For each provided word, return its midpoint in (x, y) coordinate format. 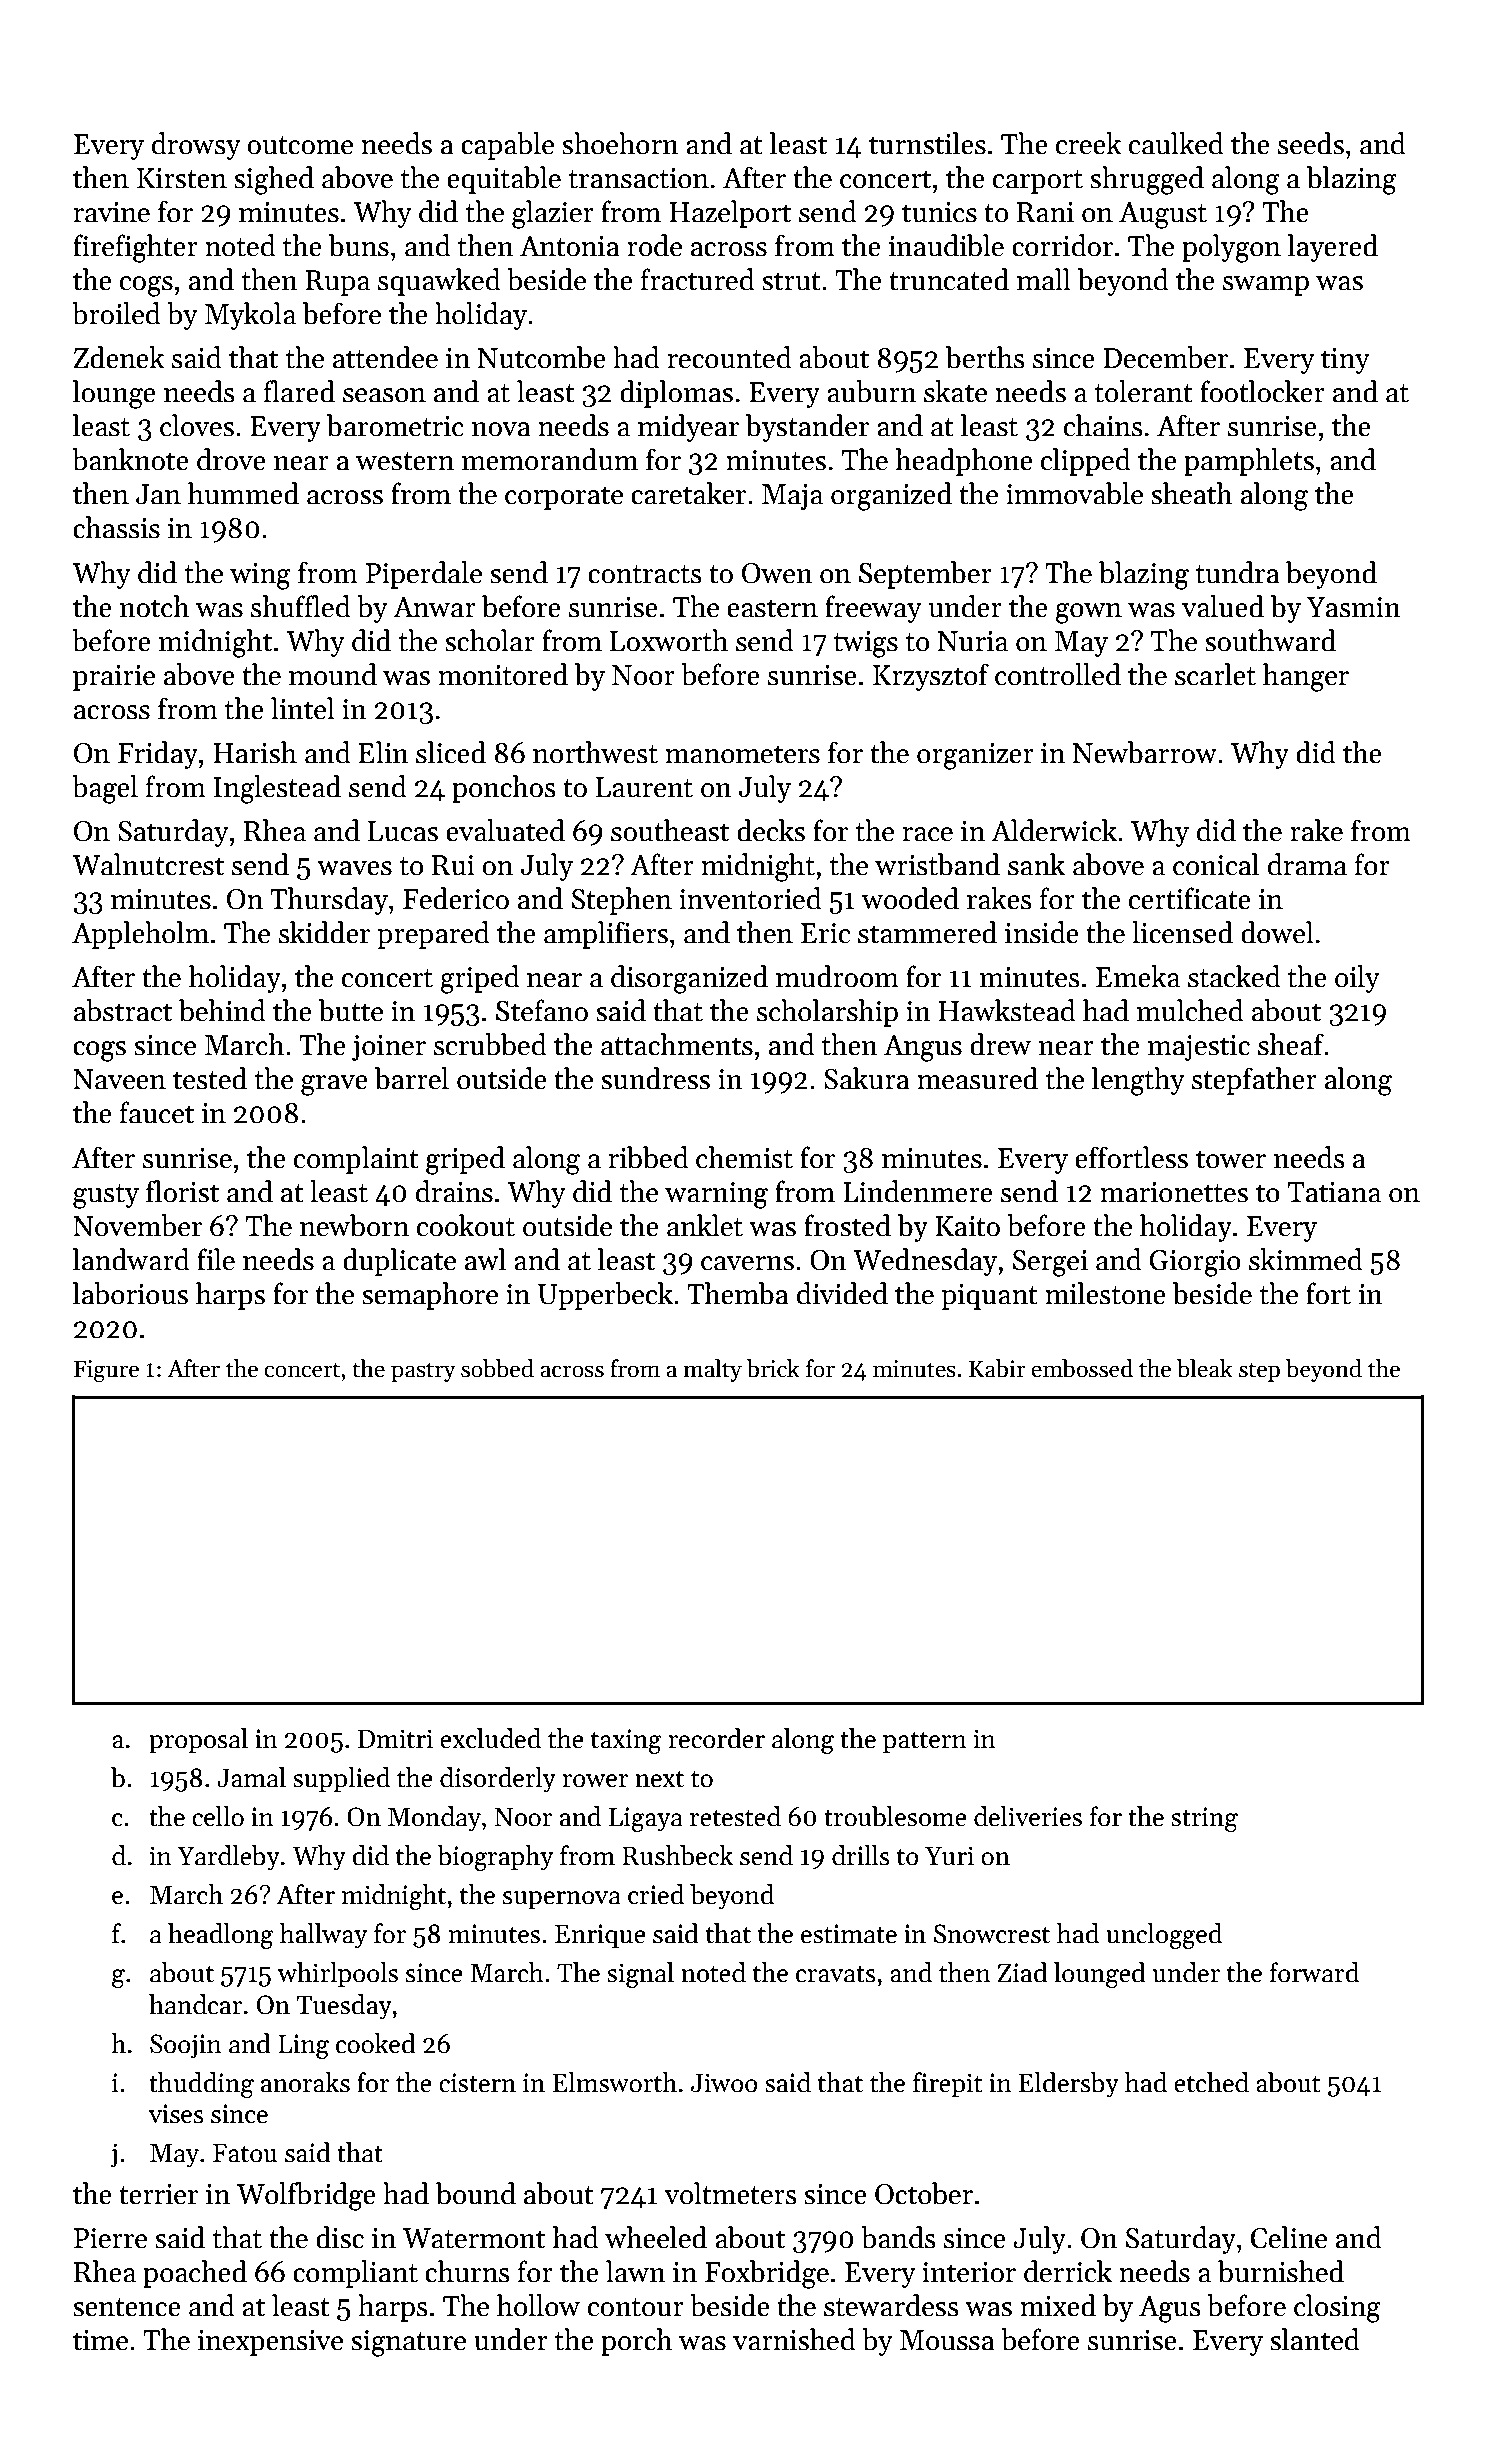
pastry (423, 1372)
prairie (114, 678)
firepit (947, 2085)
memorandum (550, 459)
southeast (670, 830)
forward (1314, 1972)
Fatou (245, 2153)
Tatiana (1334, 1192)
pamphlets (1249, 462)
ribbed (648, 1157)
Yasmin (1354, 607)
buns (359, 245)
